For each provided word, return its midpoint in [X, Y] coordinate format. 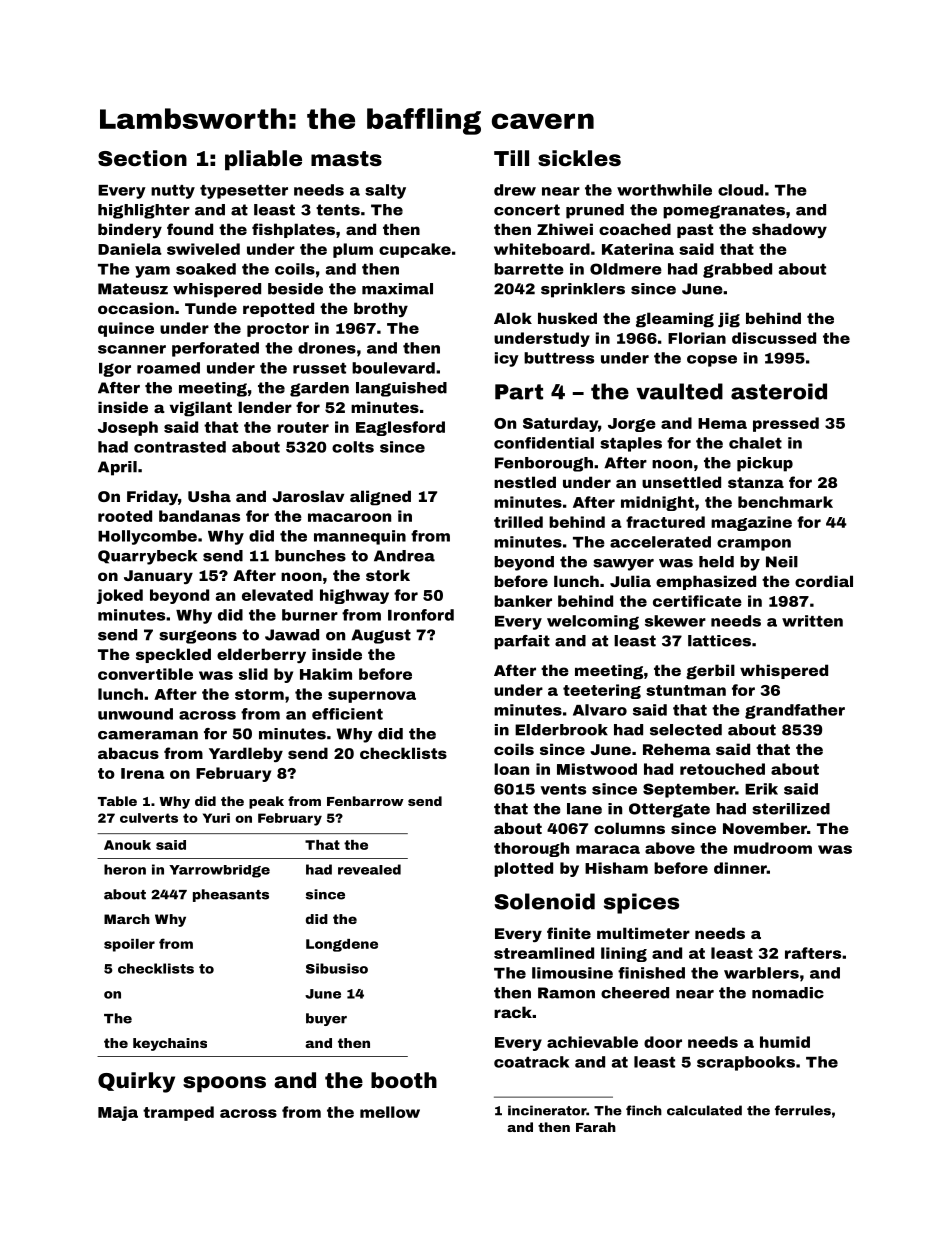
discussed [774, 338]
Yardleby [246, 754]
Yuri [216, 818]
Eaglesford [400, 428]
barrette [529, 269]
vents [563, 789]
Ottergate [669, 810]
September [689, 790]
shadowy [789, 230]
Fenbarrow [365, 801]
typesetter [244, 192]
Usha [209, 496]
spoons [224, 1084]
